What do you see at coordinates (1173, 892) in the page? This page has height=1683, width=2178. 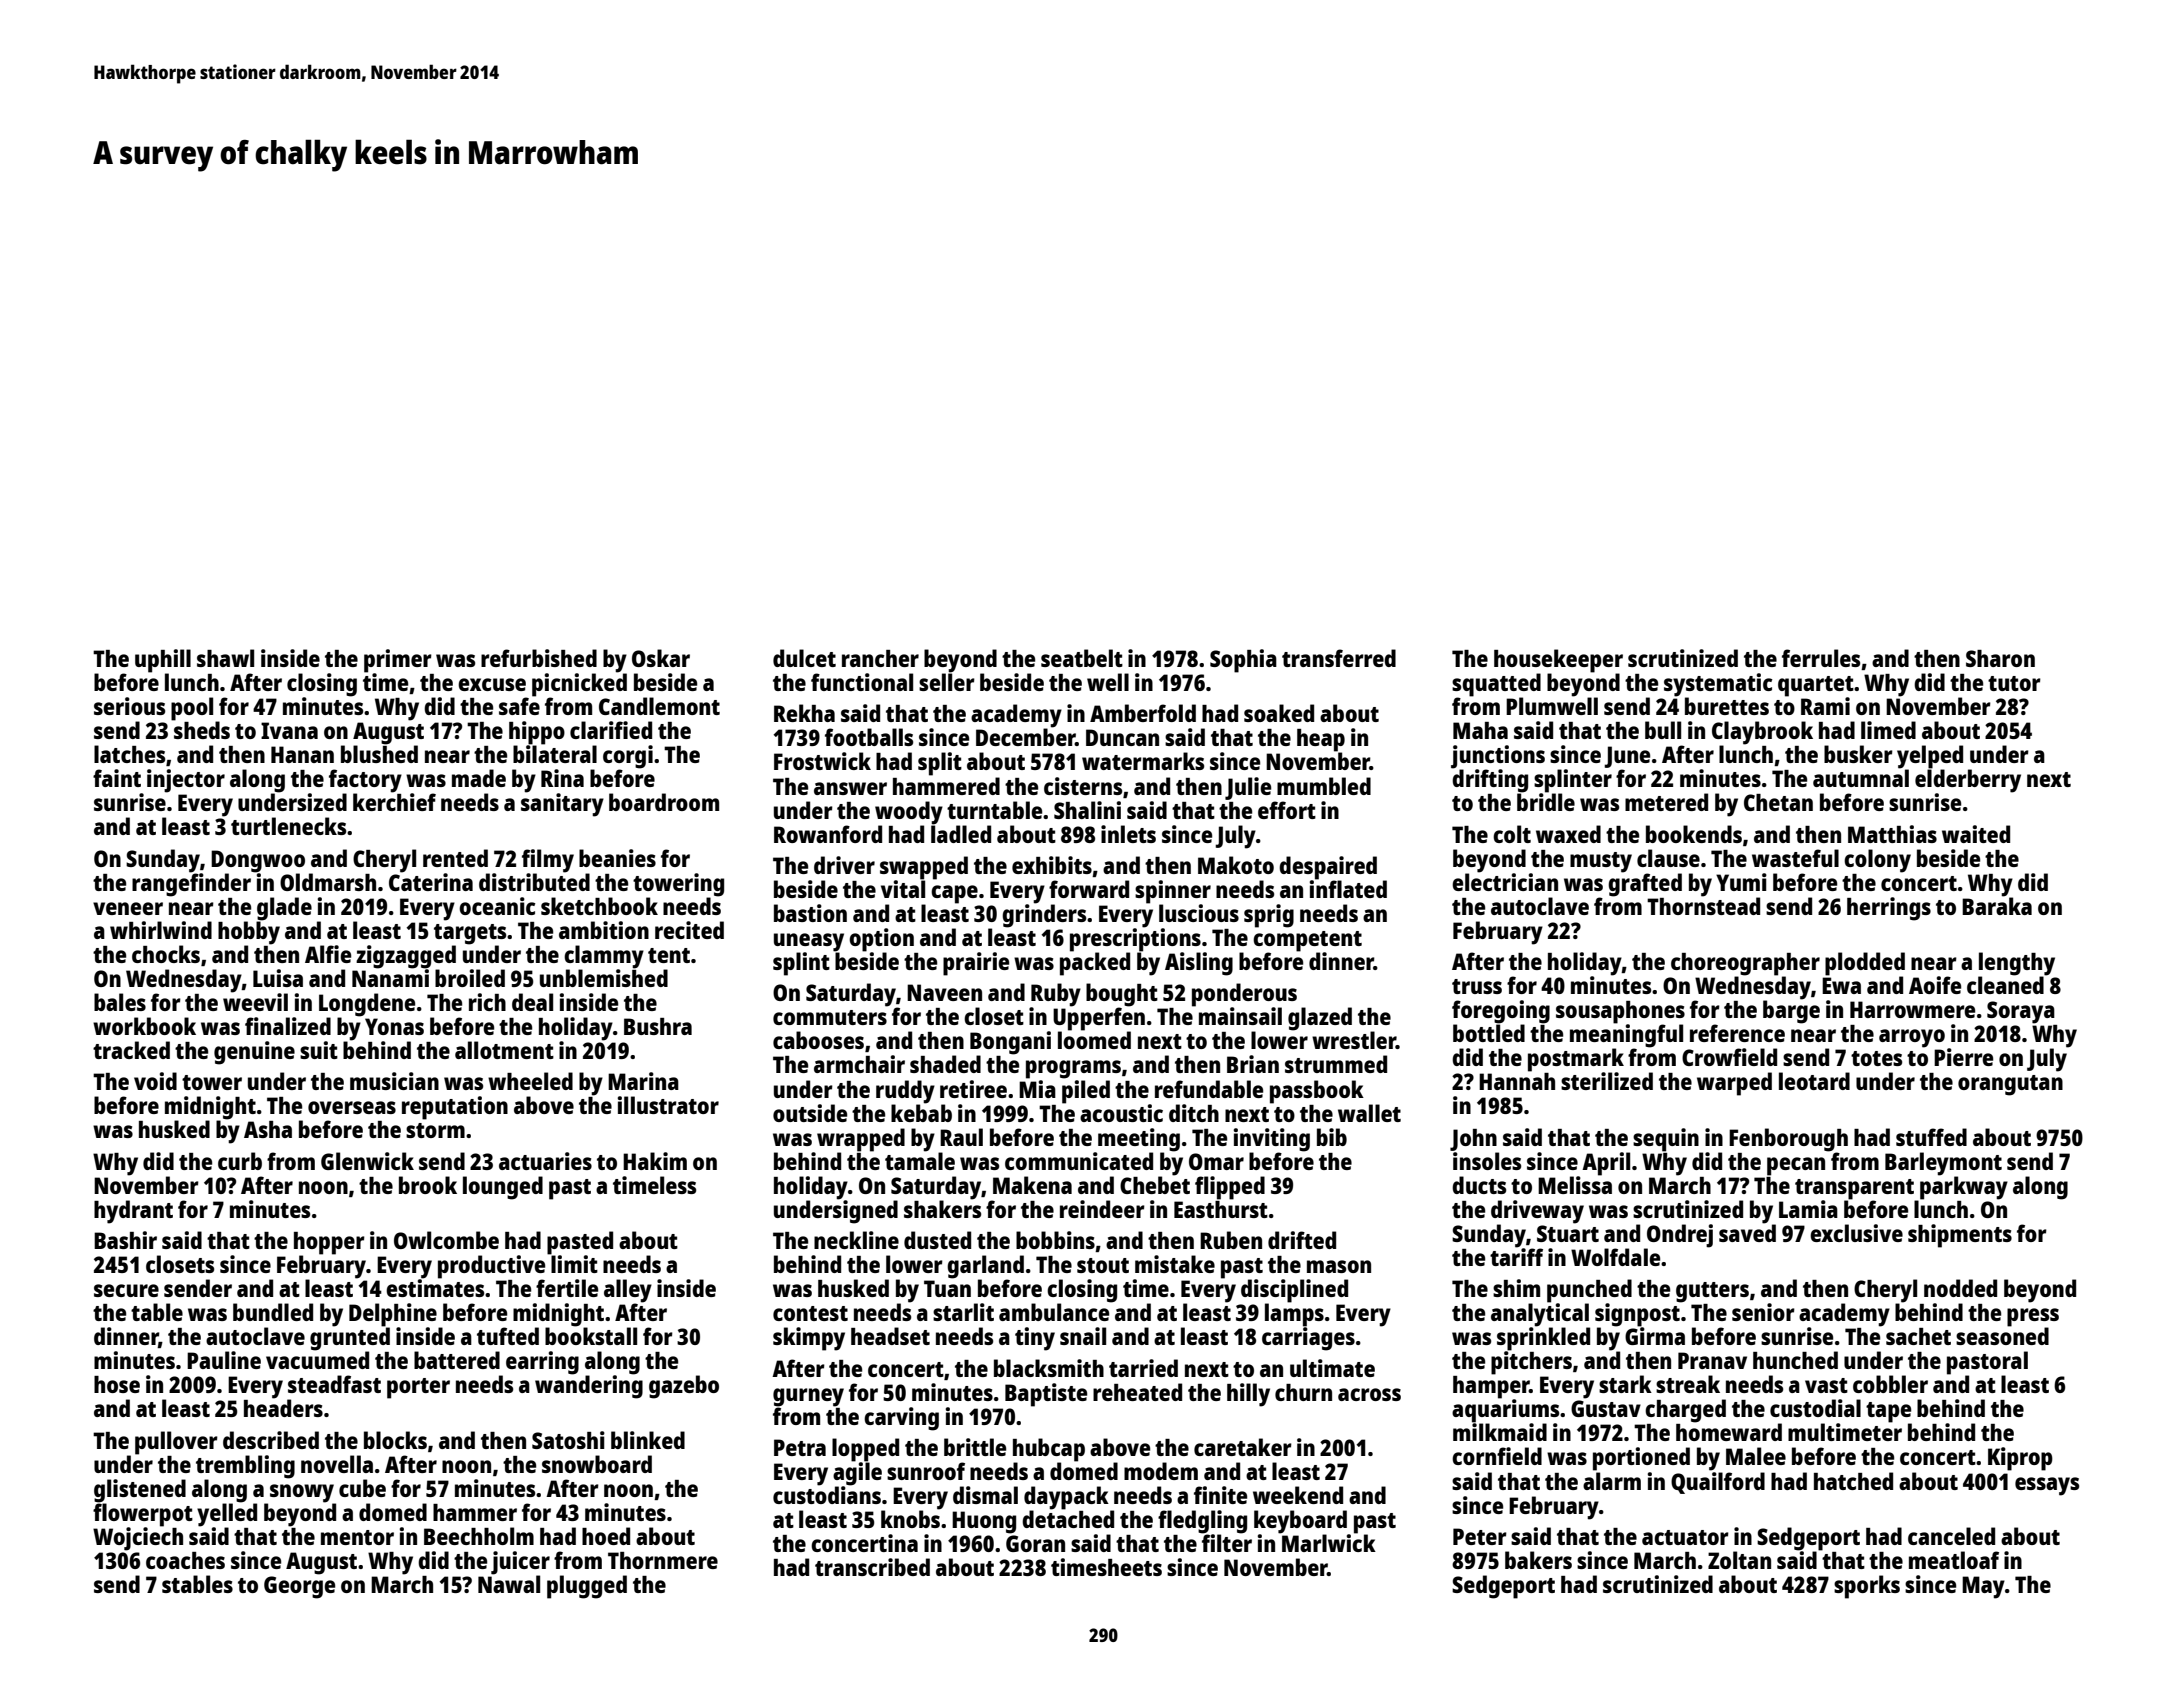 I see `spinner` at bounding box center [1173, 892].
